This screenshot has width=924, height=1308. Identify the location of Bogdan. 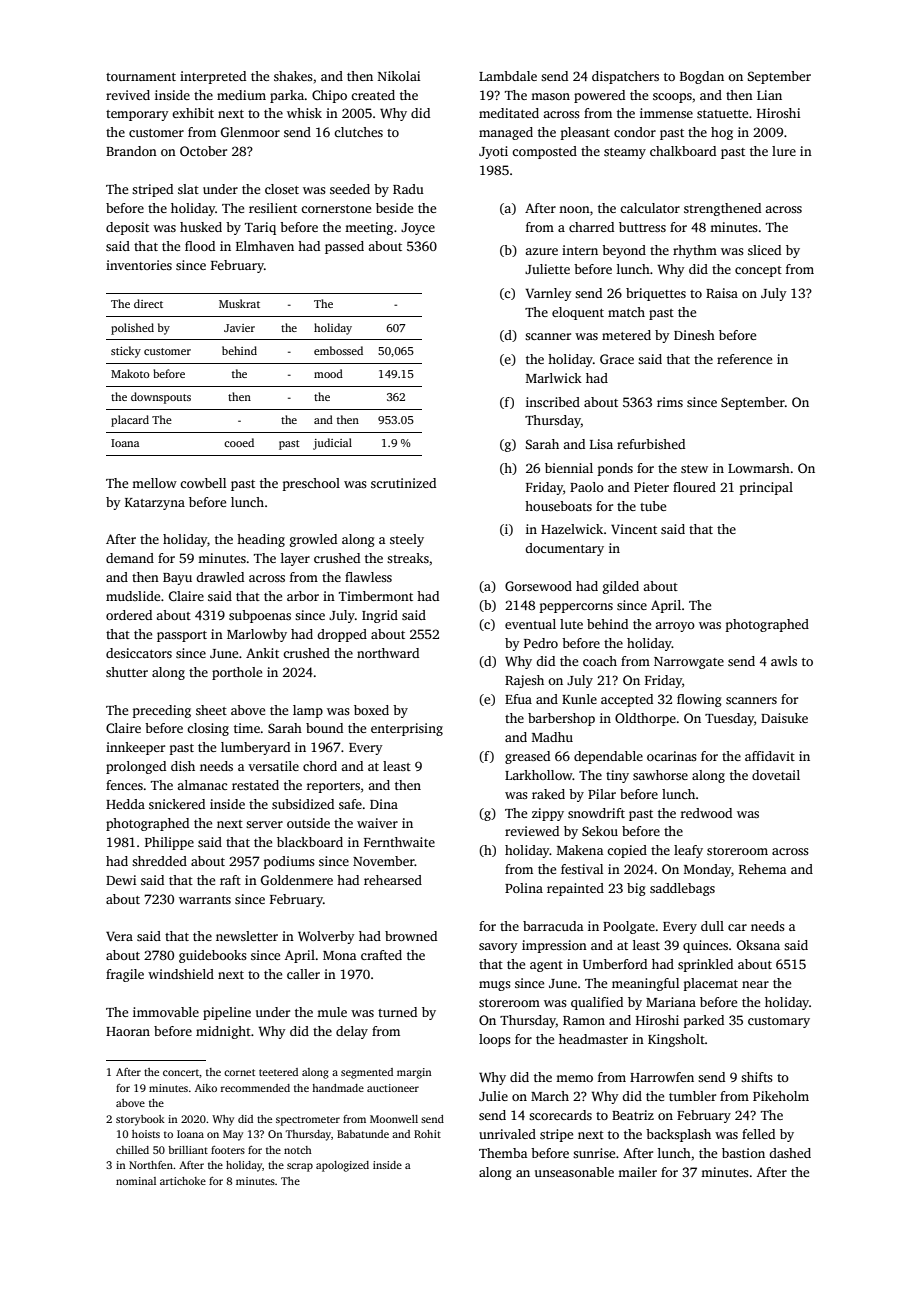
(702, 77).
